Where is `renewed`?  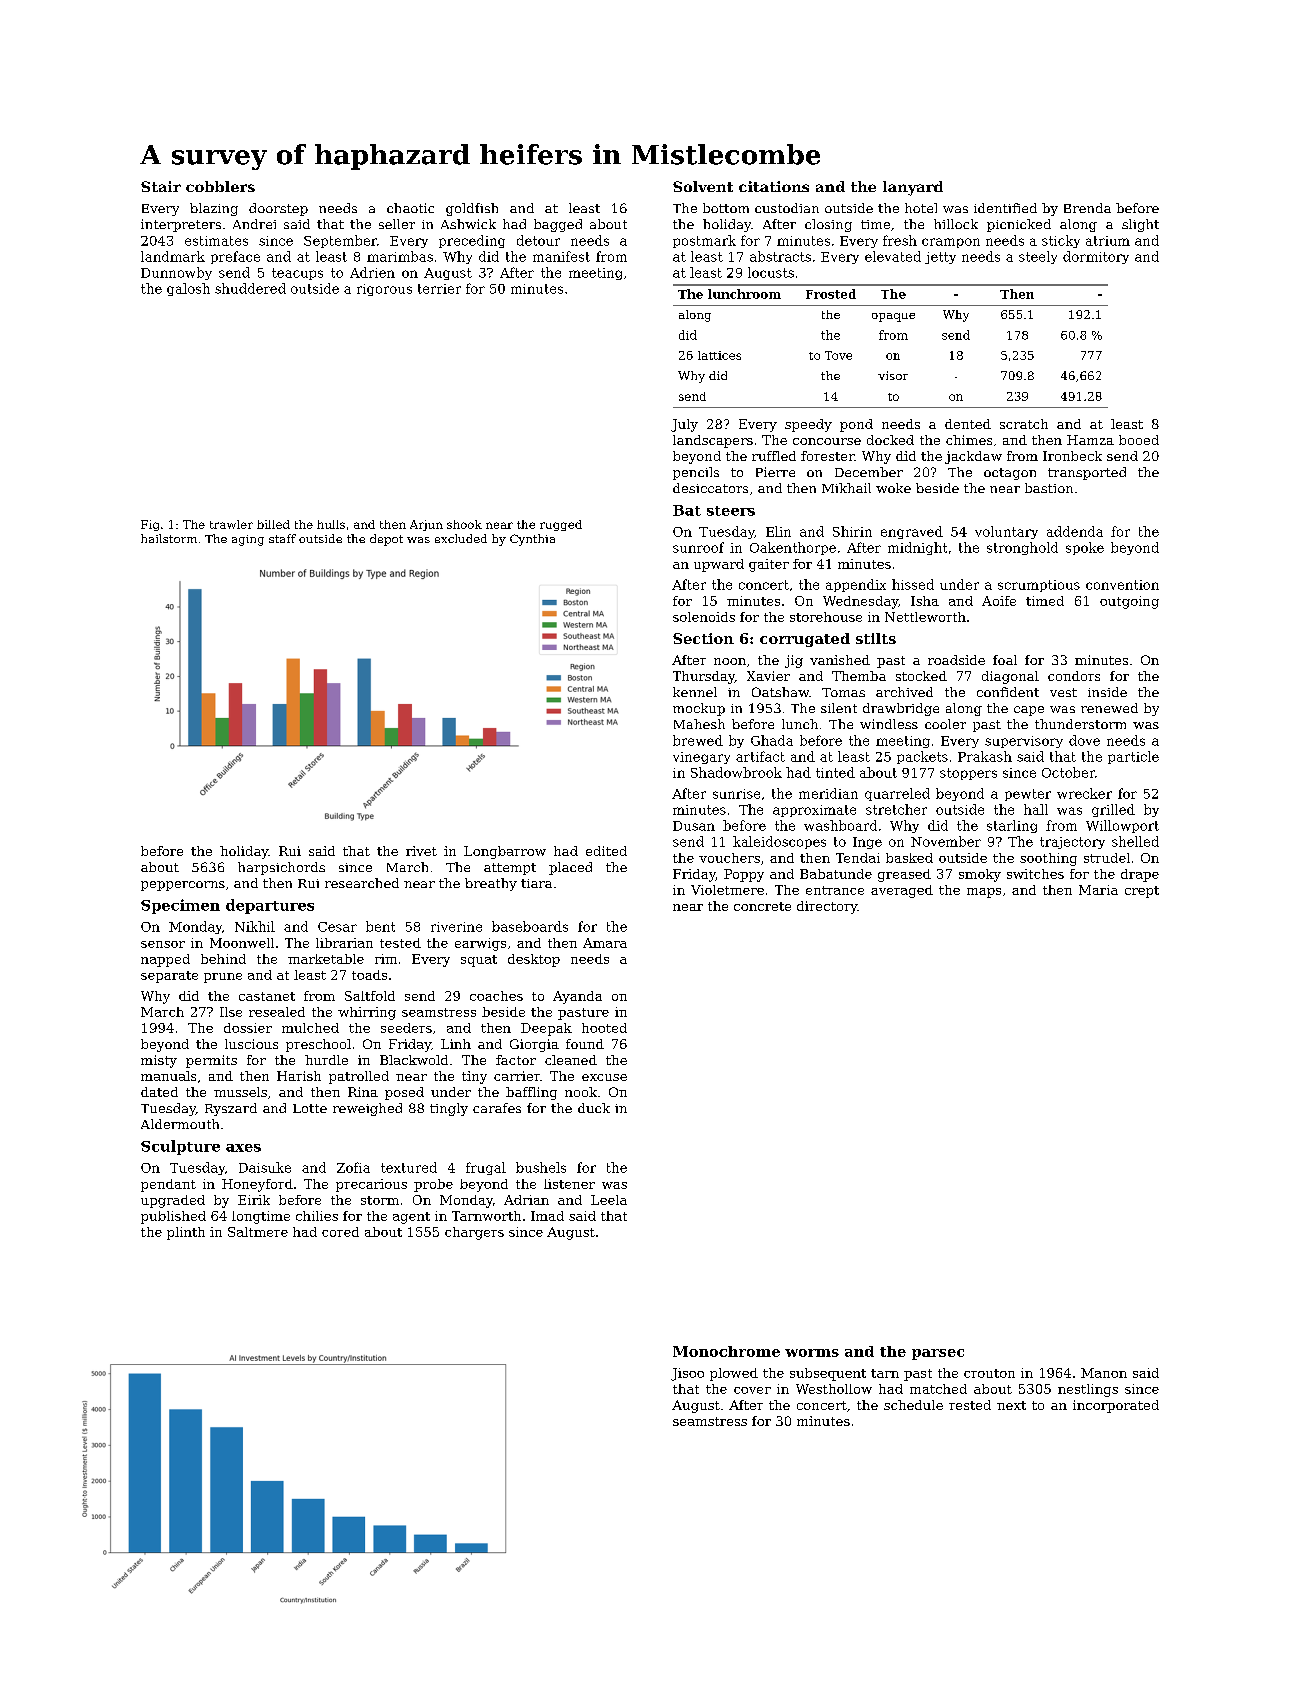
renewed is located at coordinates (1109, 708).
